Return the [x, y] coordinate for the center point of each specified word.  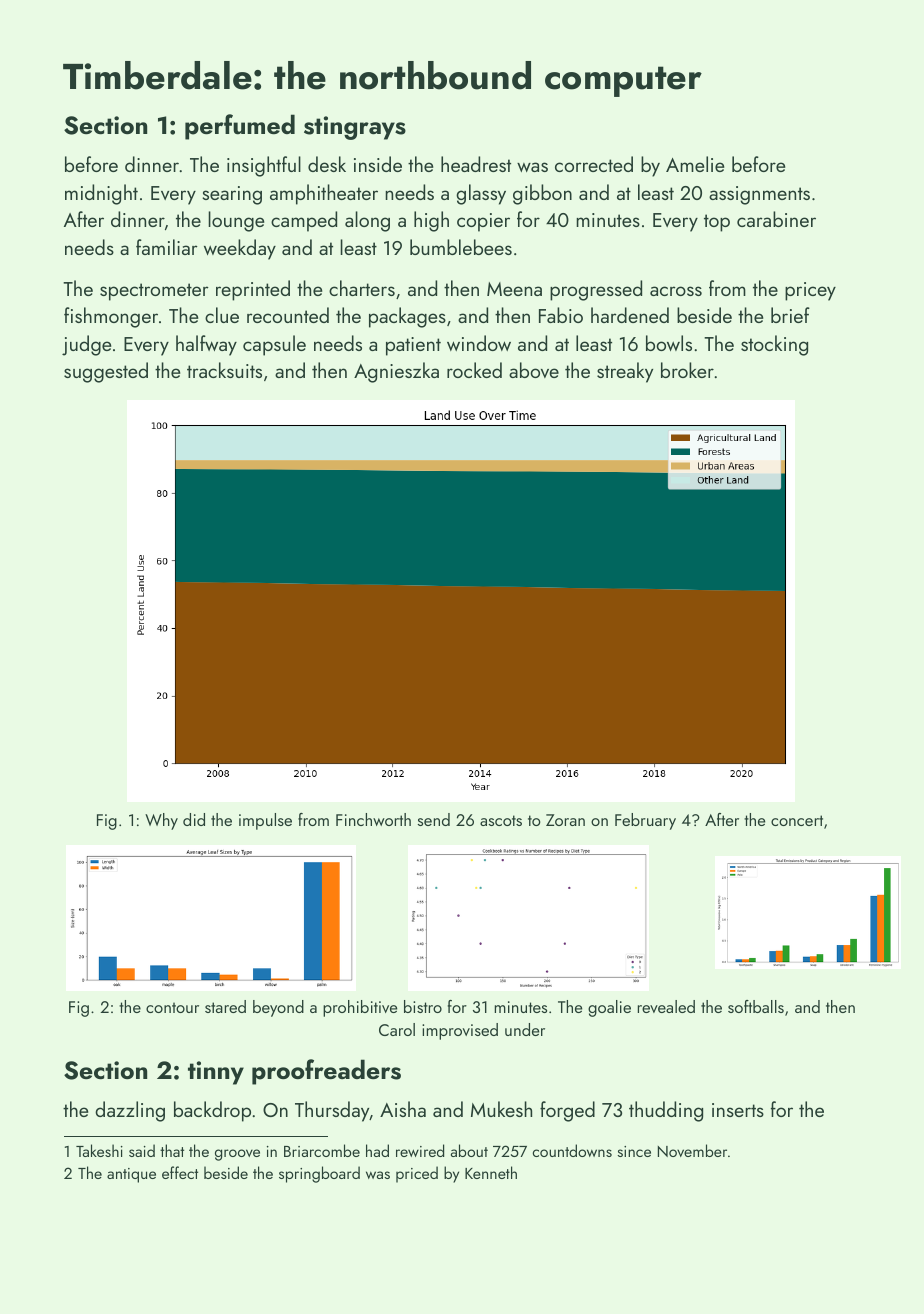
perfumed [240, 127]
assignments [759, 195]
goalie [609, 1008]
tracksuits [224, 370]
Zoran [565, 820]
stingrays [355, 128]
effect [180, 1172]
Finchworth [373, 819]
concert [797, 820]
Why [161, 821]
